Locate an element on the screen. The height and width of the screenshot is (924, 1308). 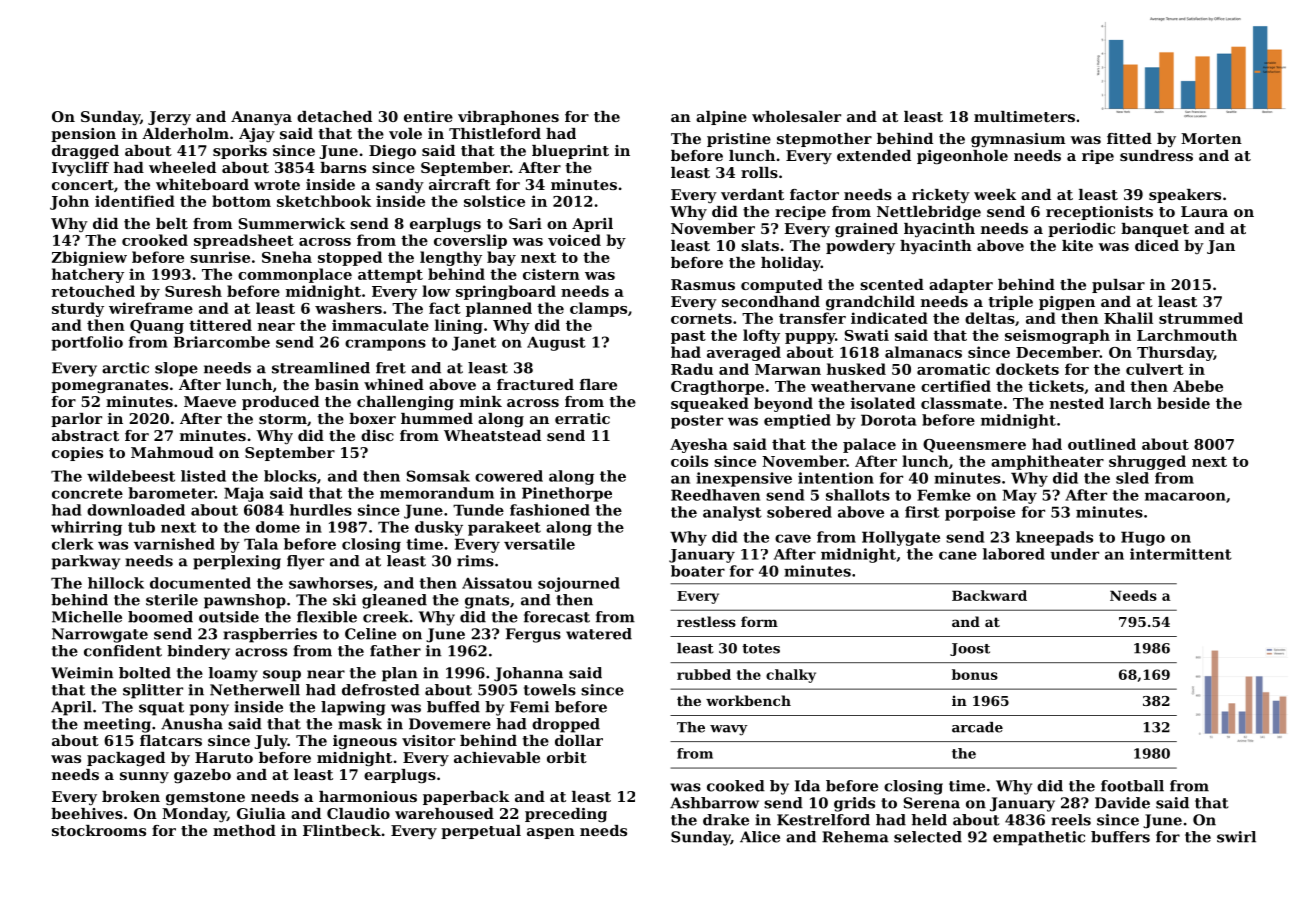
soup is located at coordinates (282, 676).
